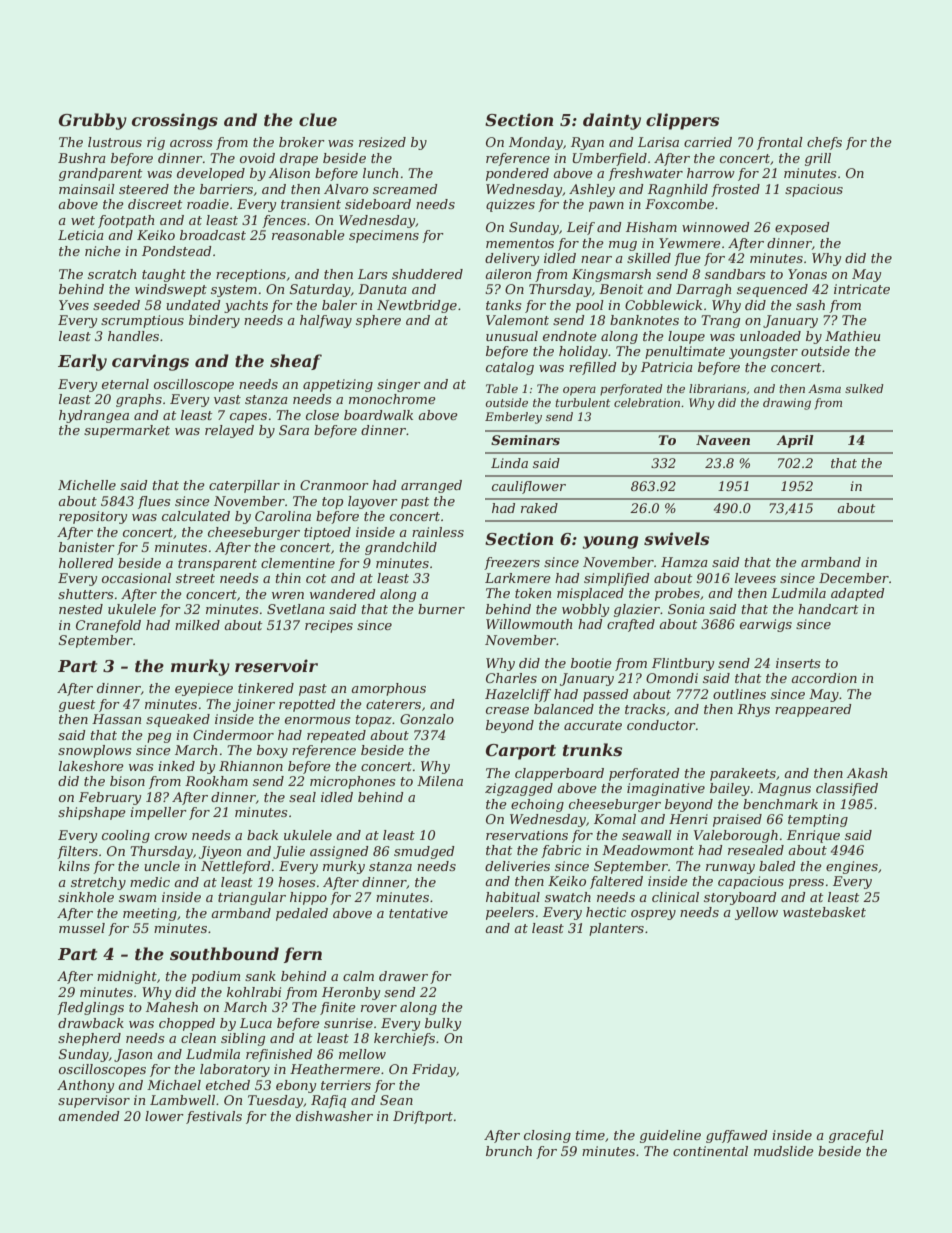 The width and height of the document is (952, 1233). What do you see at coordinates (651, 227) in the document?
I see `Hisham` at bounding box center [651, 227].
